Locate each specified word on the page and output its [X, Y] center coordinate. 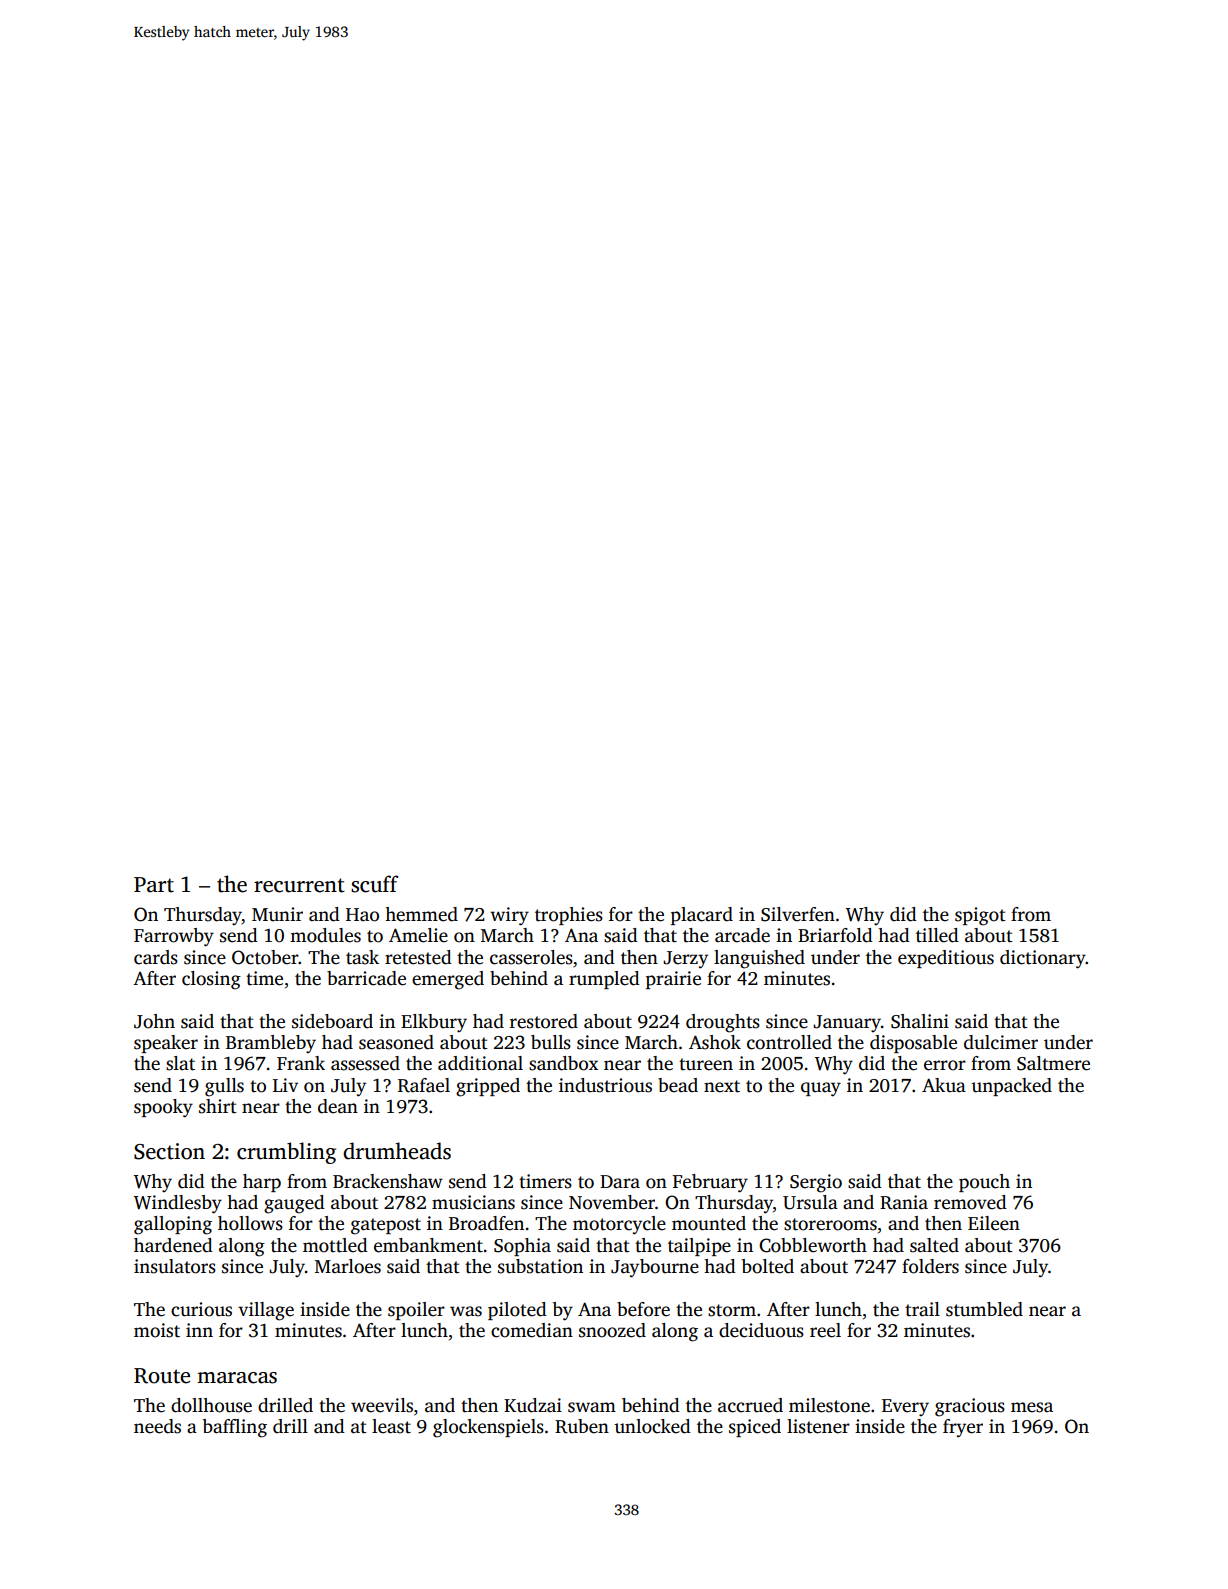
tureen [706, 1064]
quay [821, 1089]
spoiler [416, 1311]
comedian [532, 1330]
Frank [301, 1063]
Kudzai [533, 1405]
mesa [1032, 1407]
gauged [294, 1204]
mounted [709, 1223]
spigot [980, 916]
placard [702, 916]
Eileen [994, 1223]
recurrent [299, 885]
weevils [382, 1405]
